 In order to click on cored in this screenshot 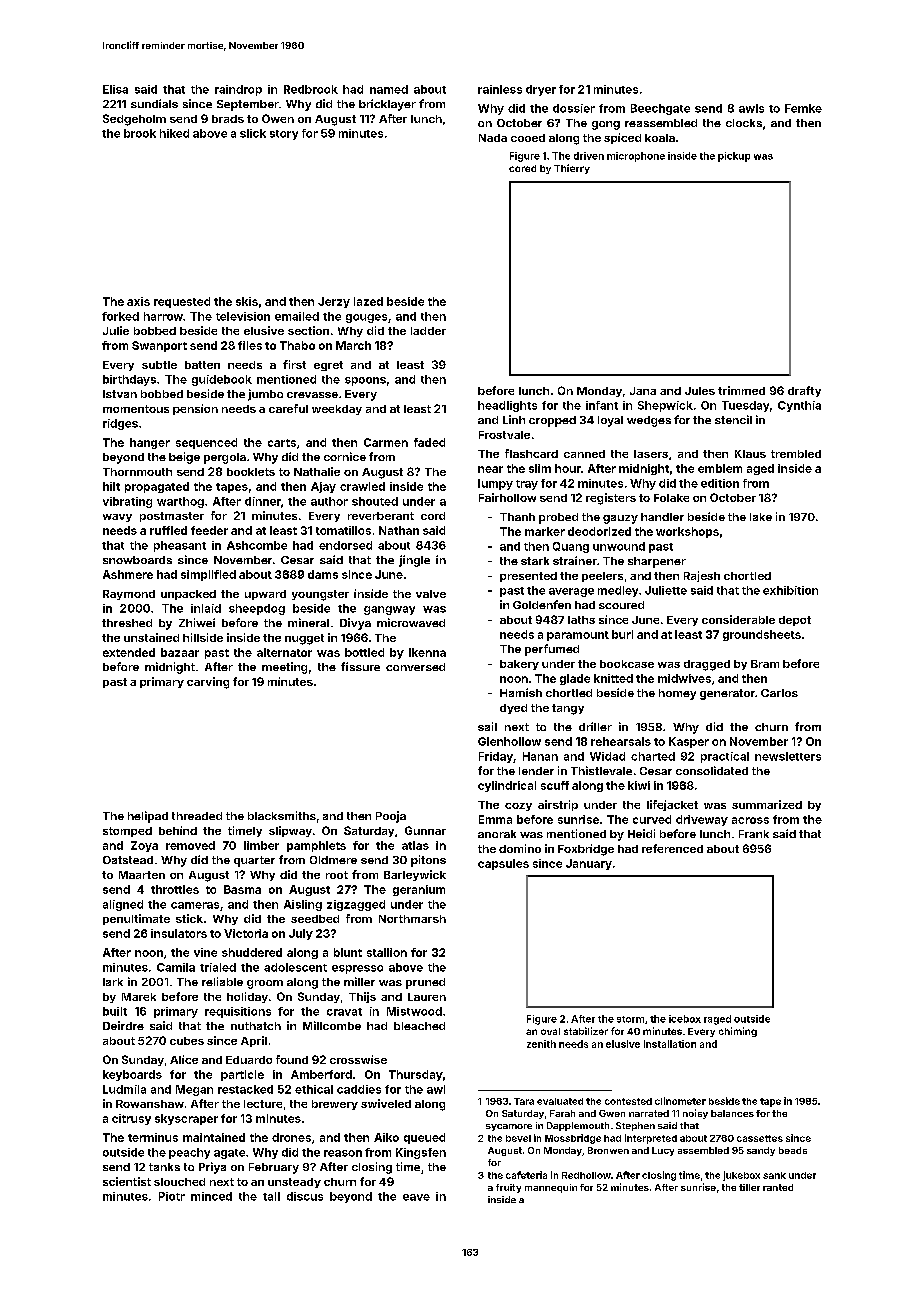, I will do `click(522, 168)`.
